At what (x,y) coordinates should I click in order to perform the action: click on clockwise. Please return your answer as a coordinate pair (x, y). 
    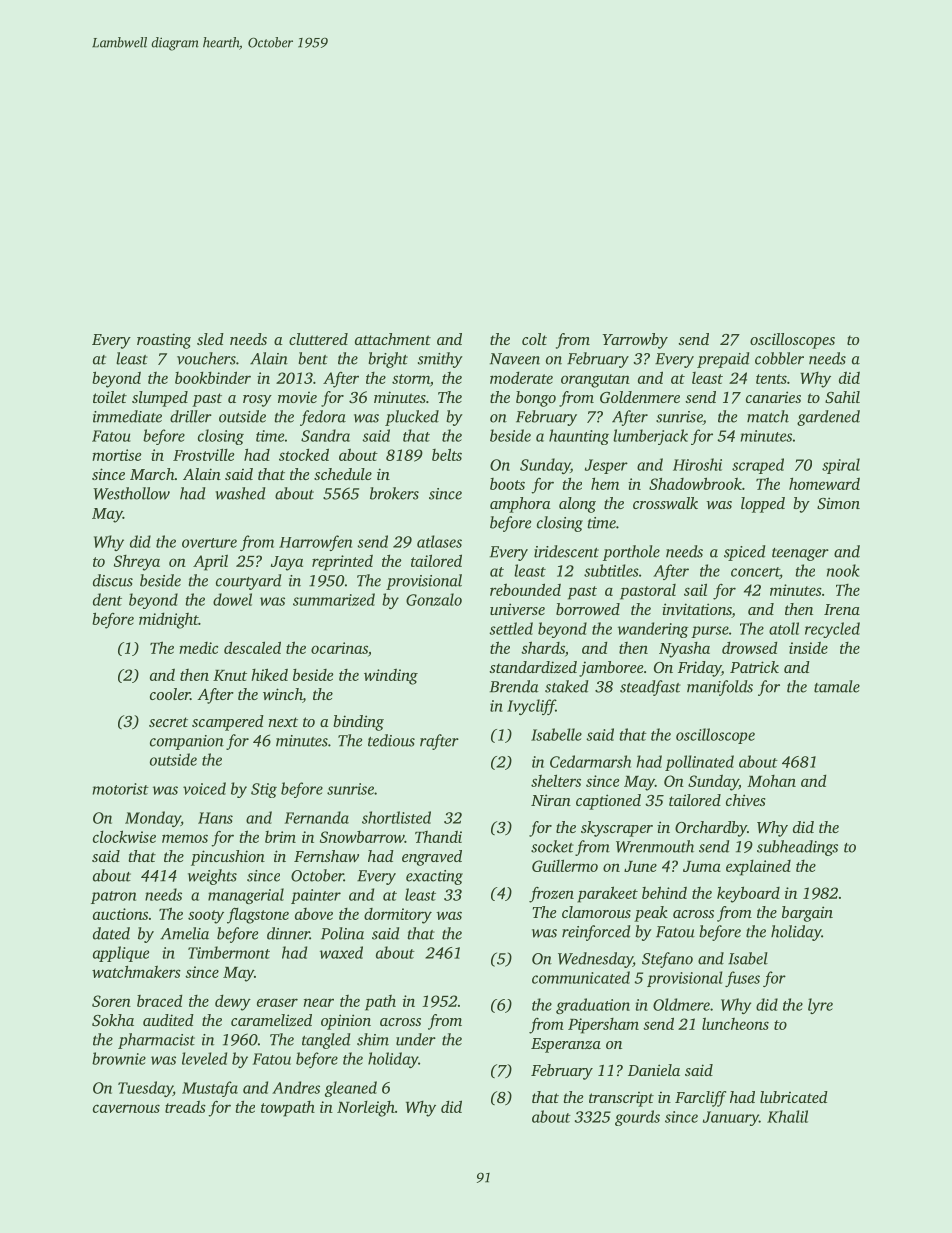
    Looking at the image, I should click on (124, 836).
